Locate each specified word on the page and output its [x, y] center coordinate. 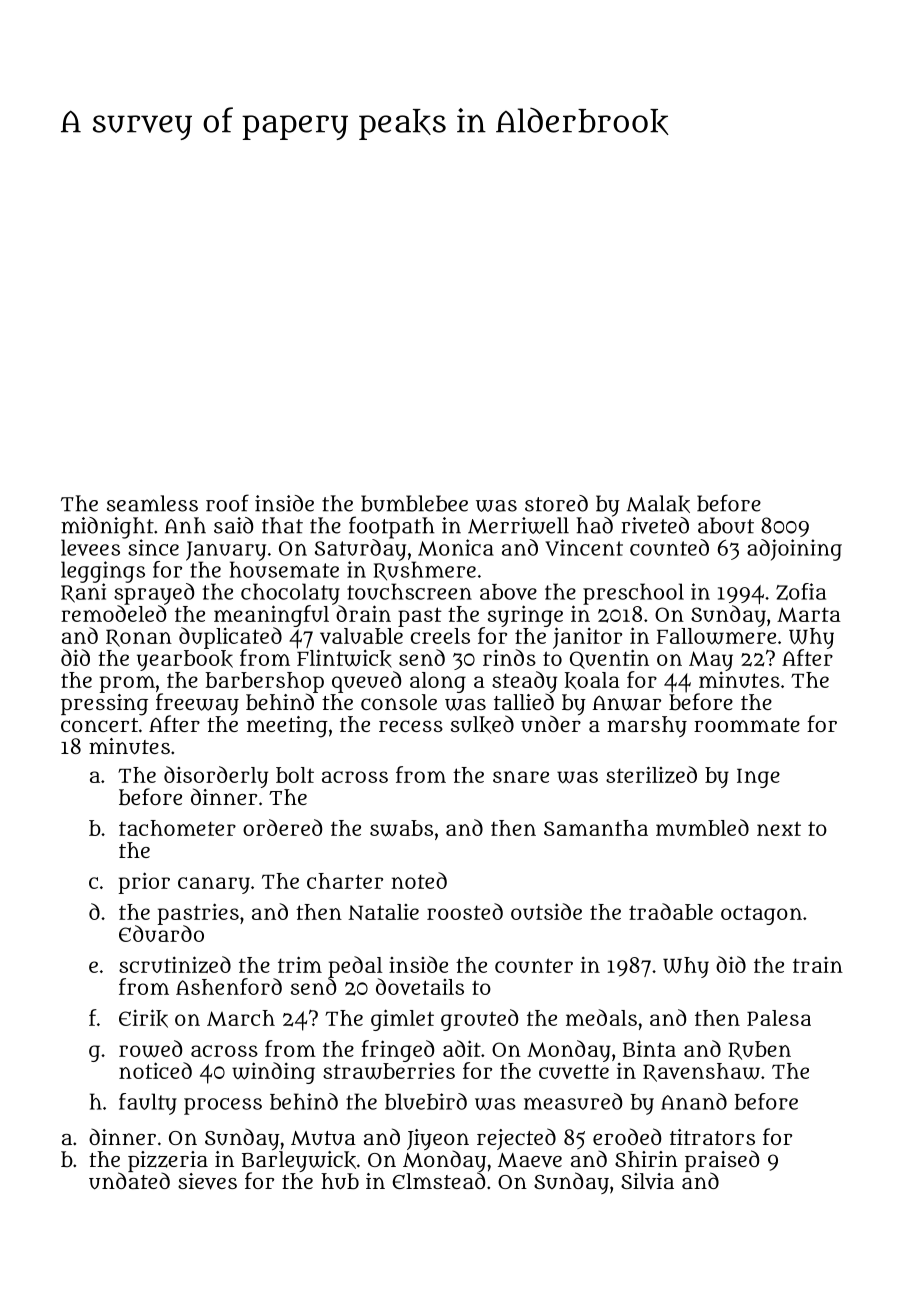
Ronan [139, 638]
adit [462, 1048]
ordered [282, 827]
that [282, 525]
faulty [148, 1104]
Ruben [759, 1050]
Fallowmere [716, 636]
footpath [392, 527]
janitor [587, 638]
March [241, 1018]
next [779, 828]
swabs [401, 828]
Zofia [801, 591]
